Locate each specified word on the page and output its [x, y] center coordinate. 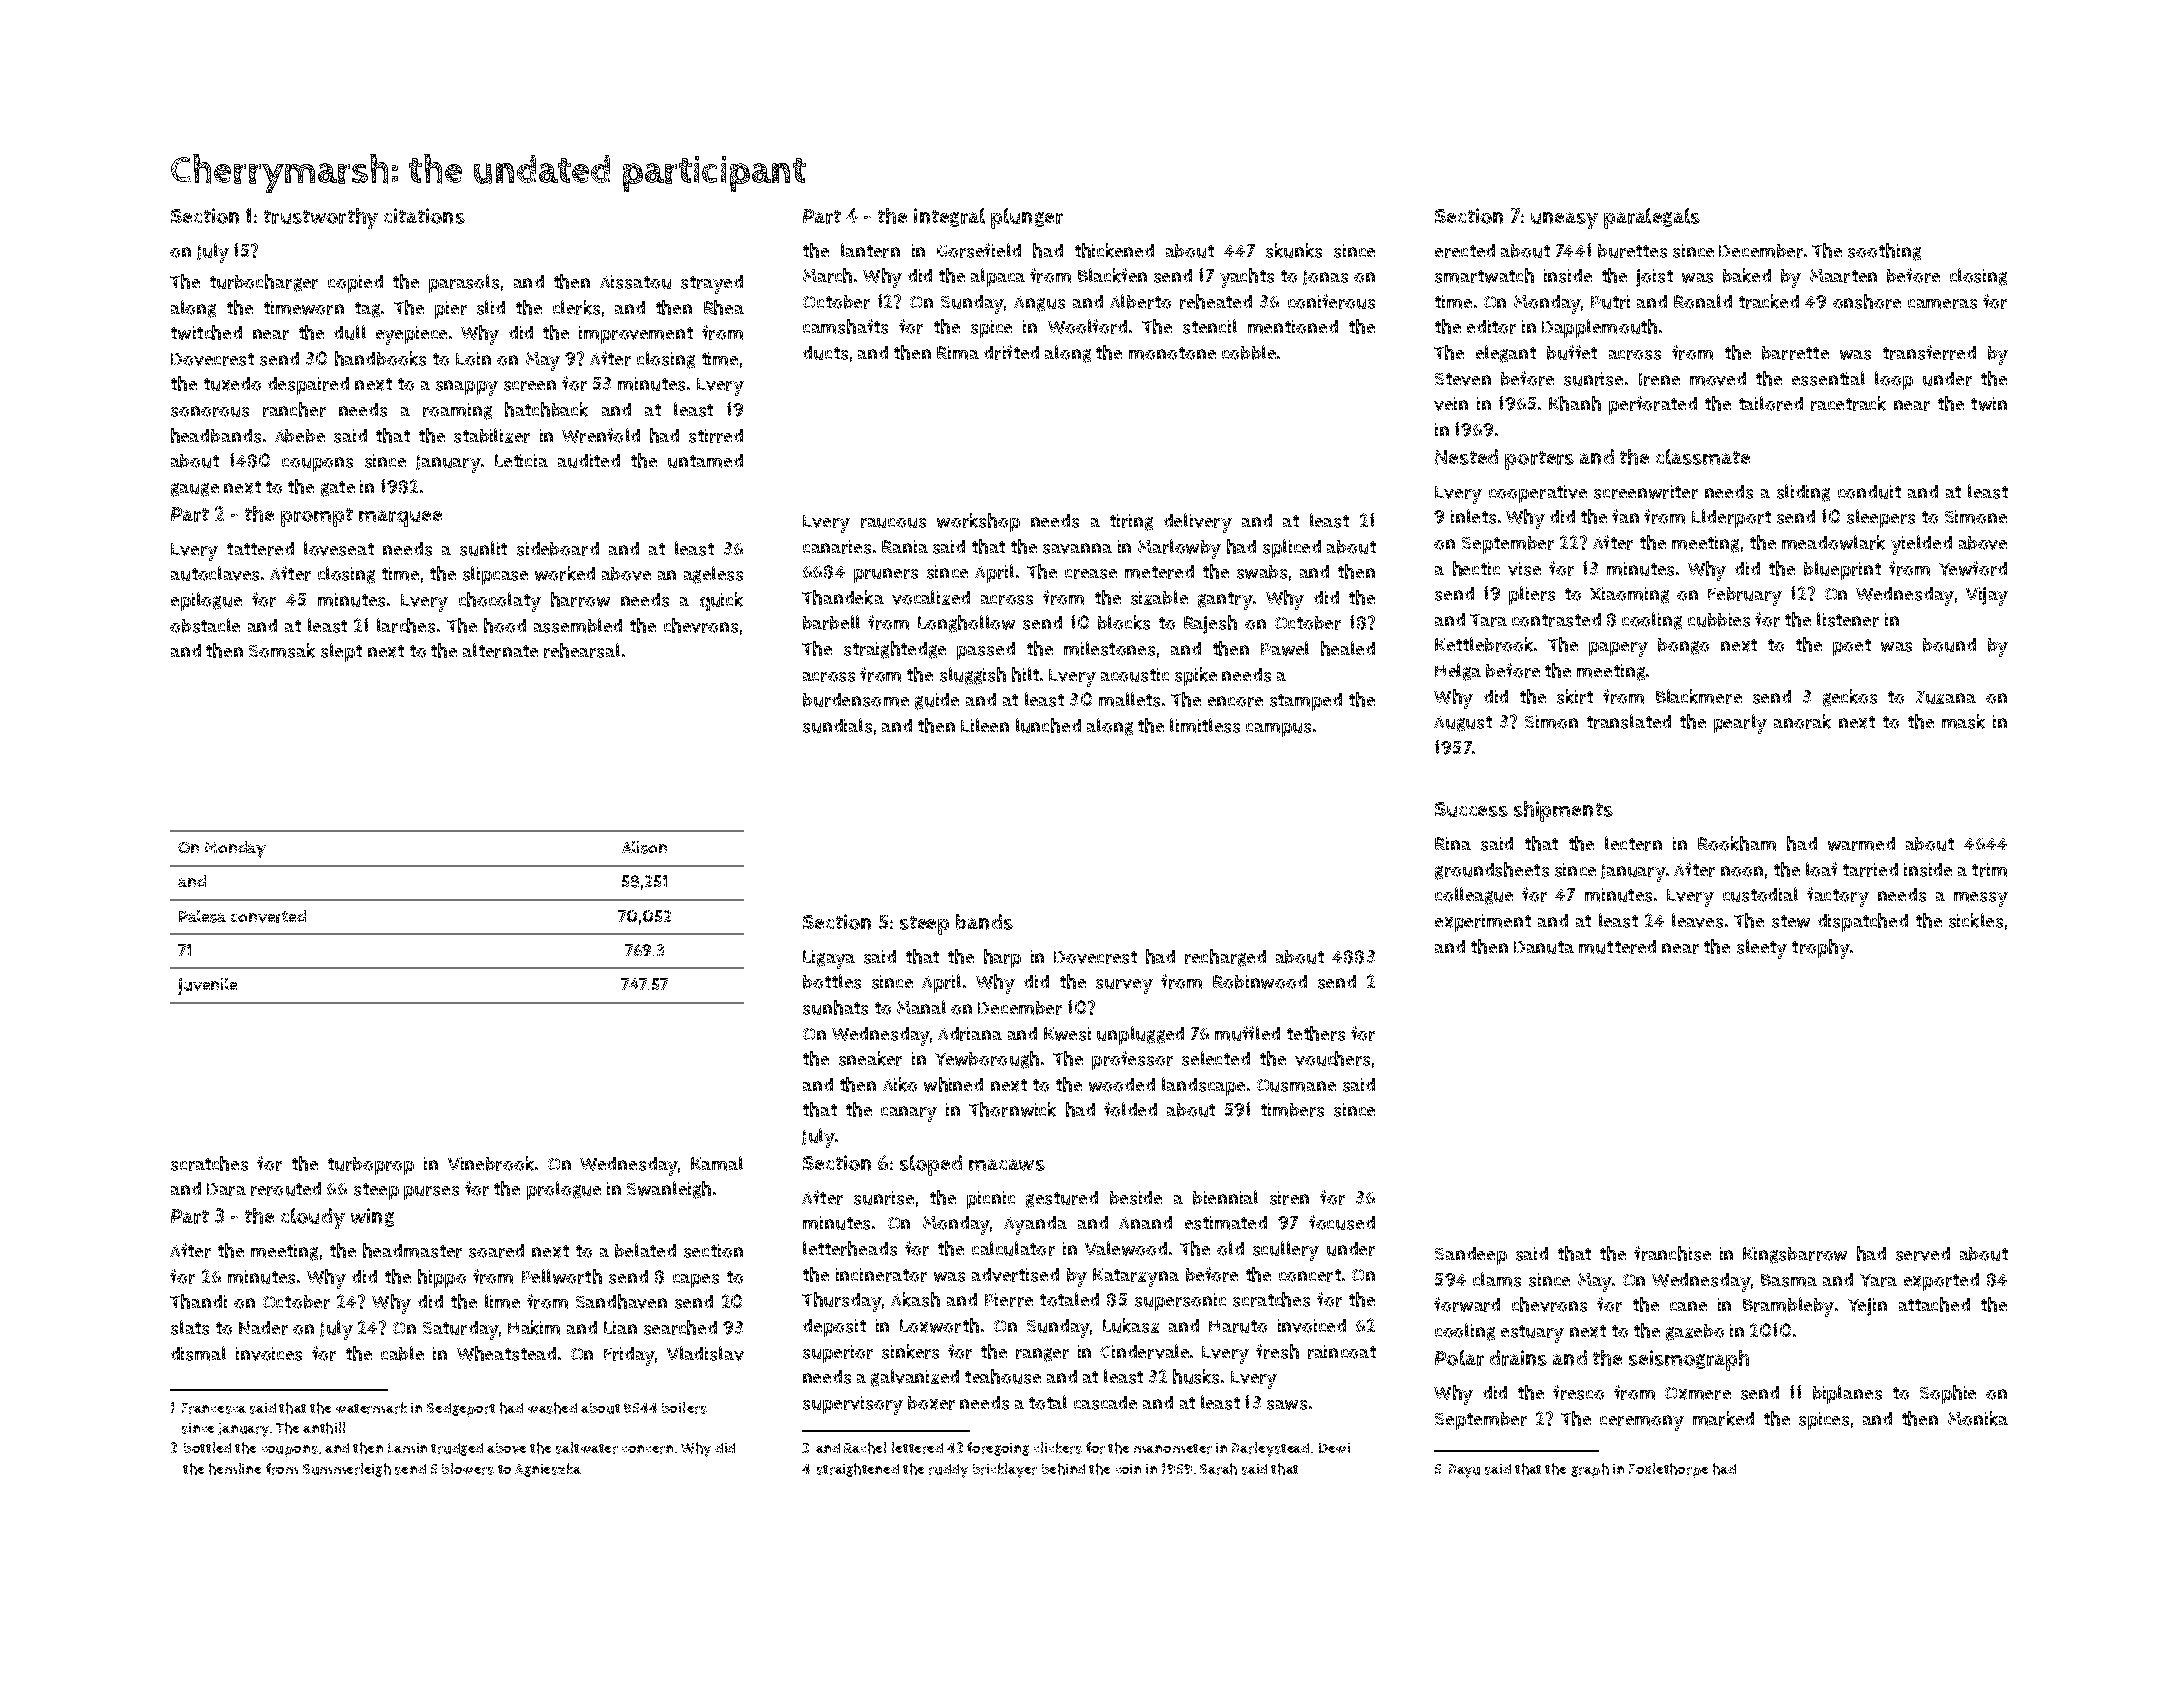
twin [1989, 404]
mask [1963, 721]
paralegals [1652, 218]
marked [1723, 1418]
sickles [1976, 920]
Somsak [282, 650]
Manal [921, 1007]
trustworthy [321, 218]
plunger [1027, 218]
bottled [207, 1447]
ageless [713, 575]
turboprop [371, 1166]
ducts [825, 353]
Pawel [1285, 648]
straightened [858, 1470]
